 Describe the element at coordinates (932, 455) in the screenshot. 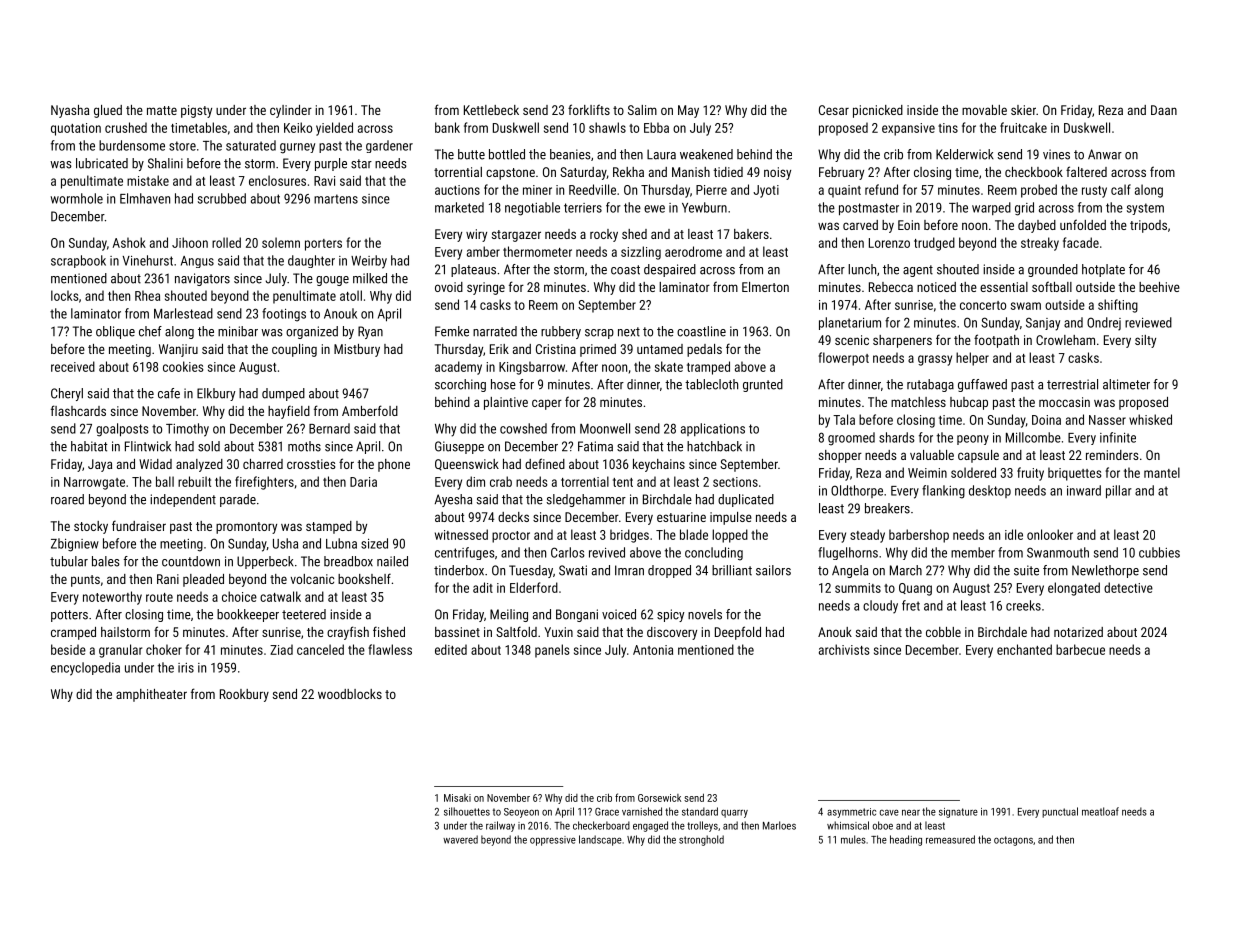

I see `valuable` at that location.
